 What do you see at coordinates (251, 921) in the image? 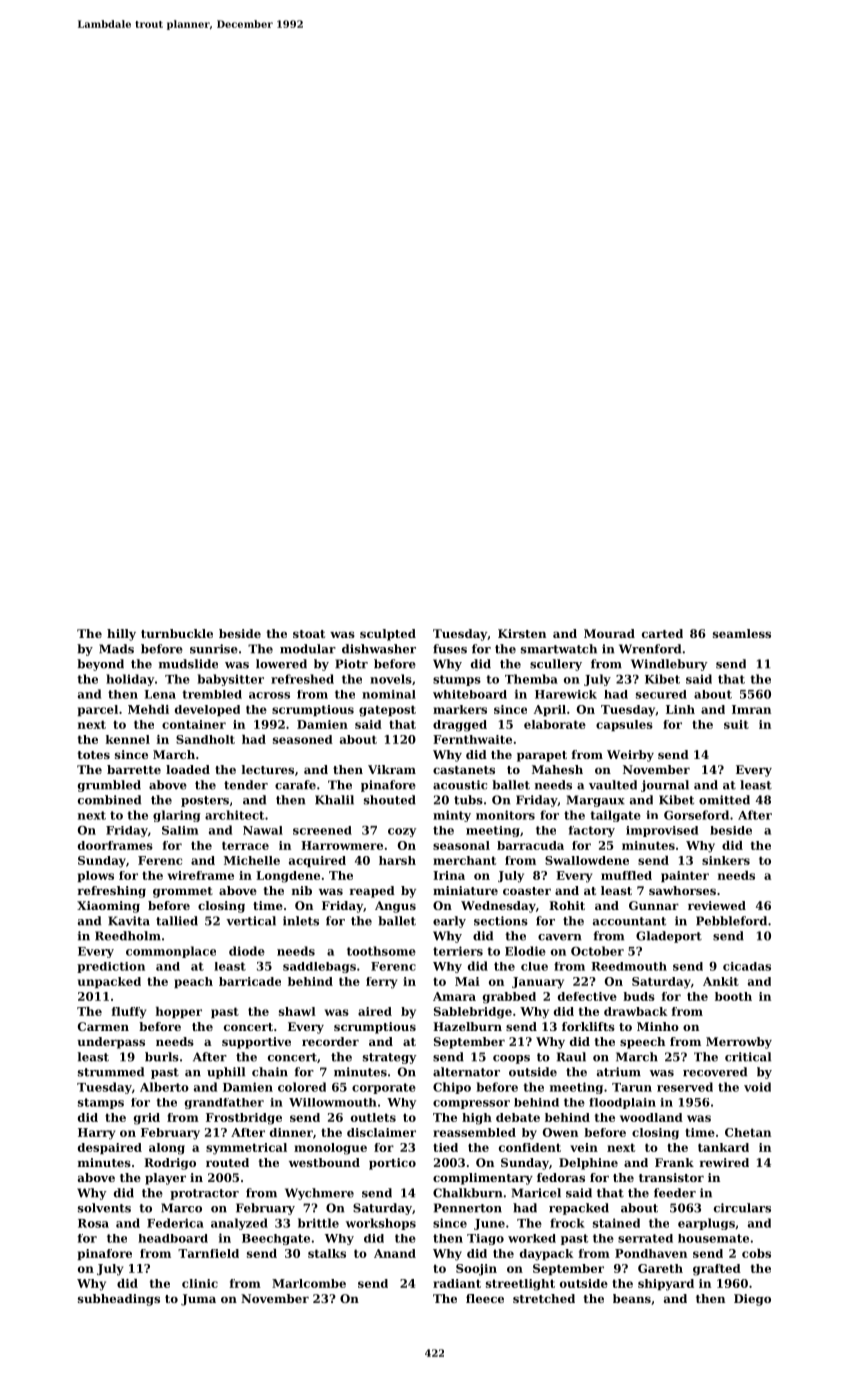
I see `vertical` at bounding box center [251, 921].
